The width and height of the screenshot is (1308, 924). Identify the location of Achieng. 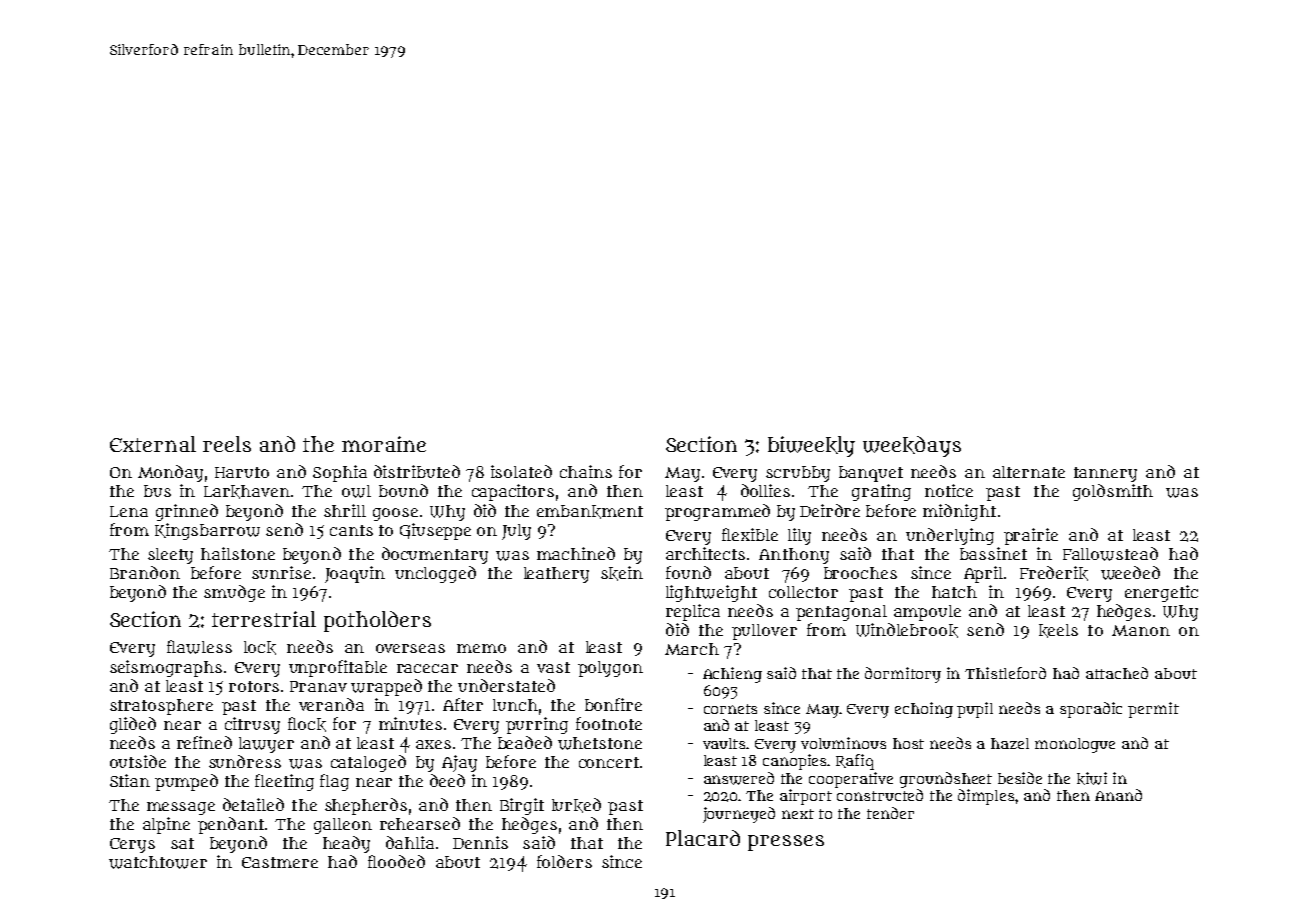
(732, 675).
